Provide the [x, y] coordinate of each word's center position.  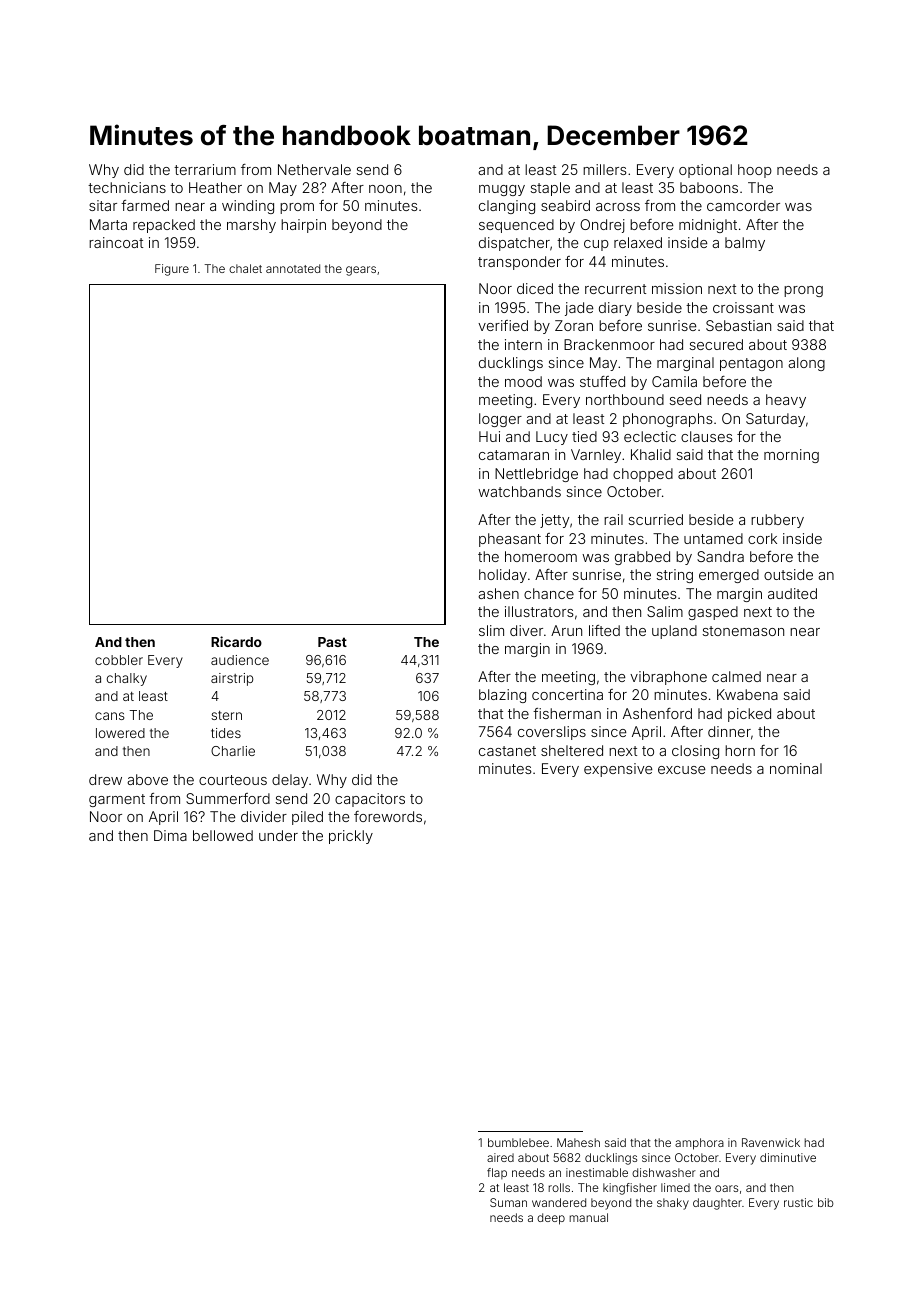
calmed [736, 676]
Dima [170, 835]
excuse [681, 770]
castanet [507, 751]
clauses [707, 436]
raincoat [116, 242]
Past [332, 642]
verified [503, 325]
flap [497, 1173]
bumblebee [518, 1142]
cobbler [119, 660]
